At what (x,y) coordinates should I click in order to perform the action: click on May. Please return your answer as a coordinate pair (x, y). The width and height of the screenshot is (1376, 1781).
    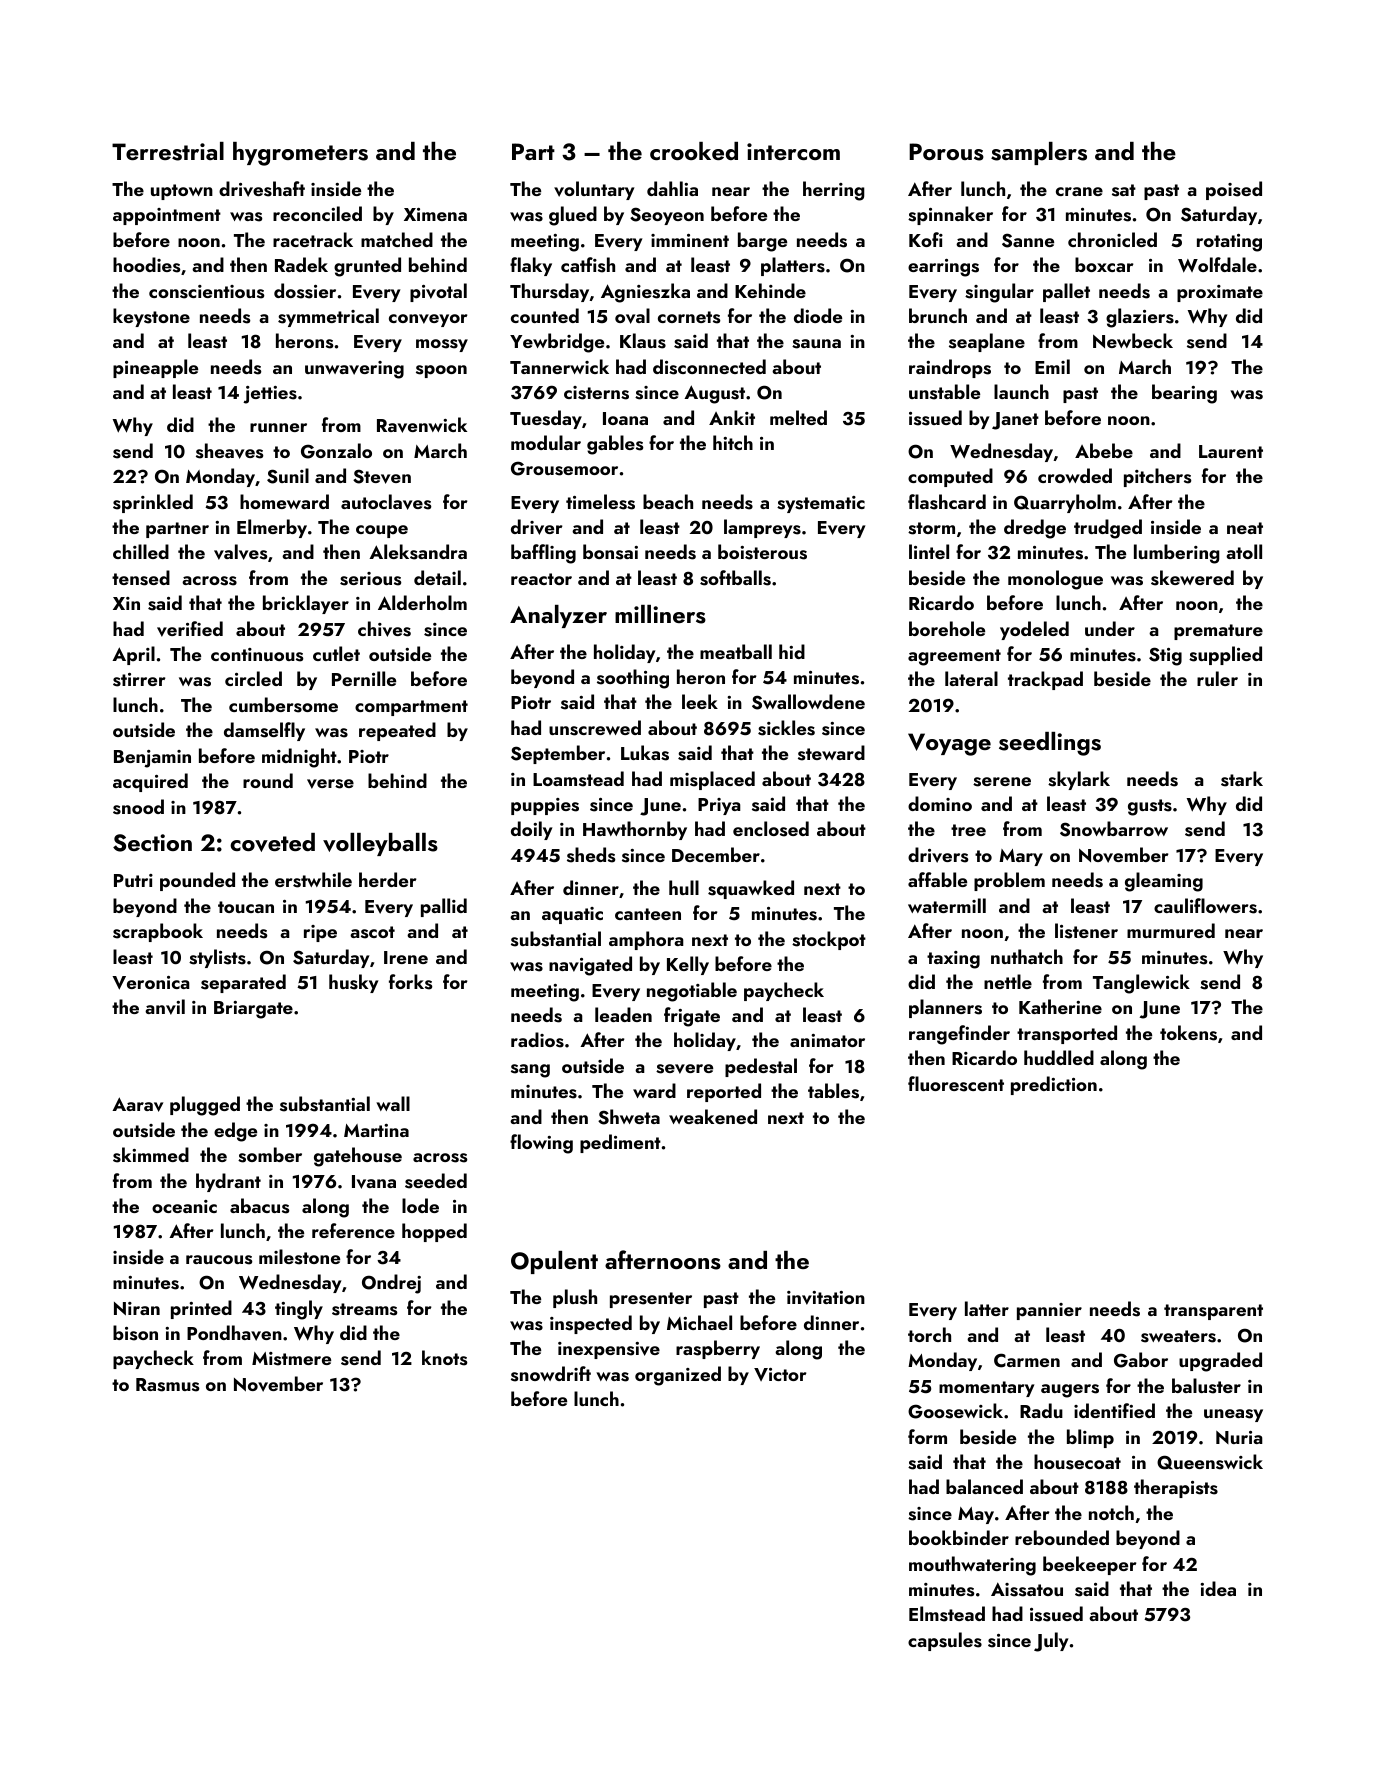
    Looking at the image, I should click on (976, 1515).
